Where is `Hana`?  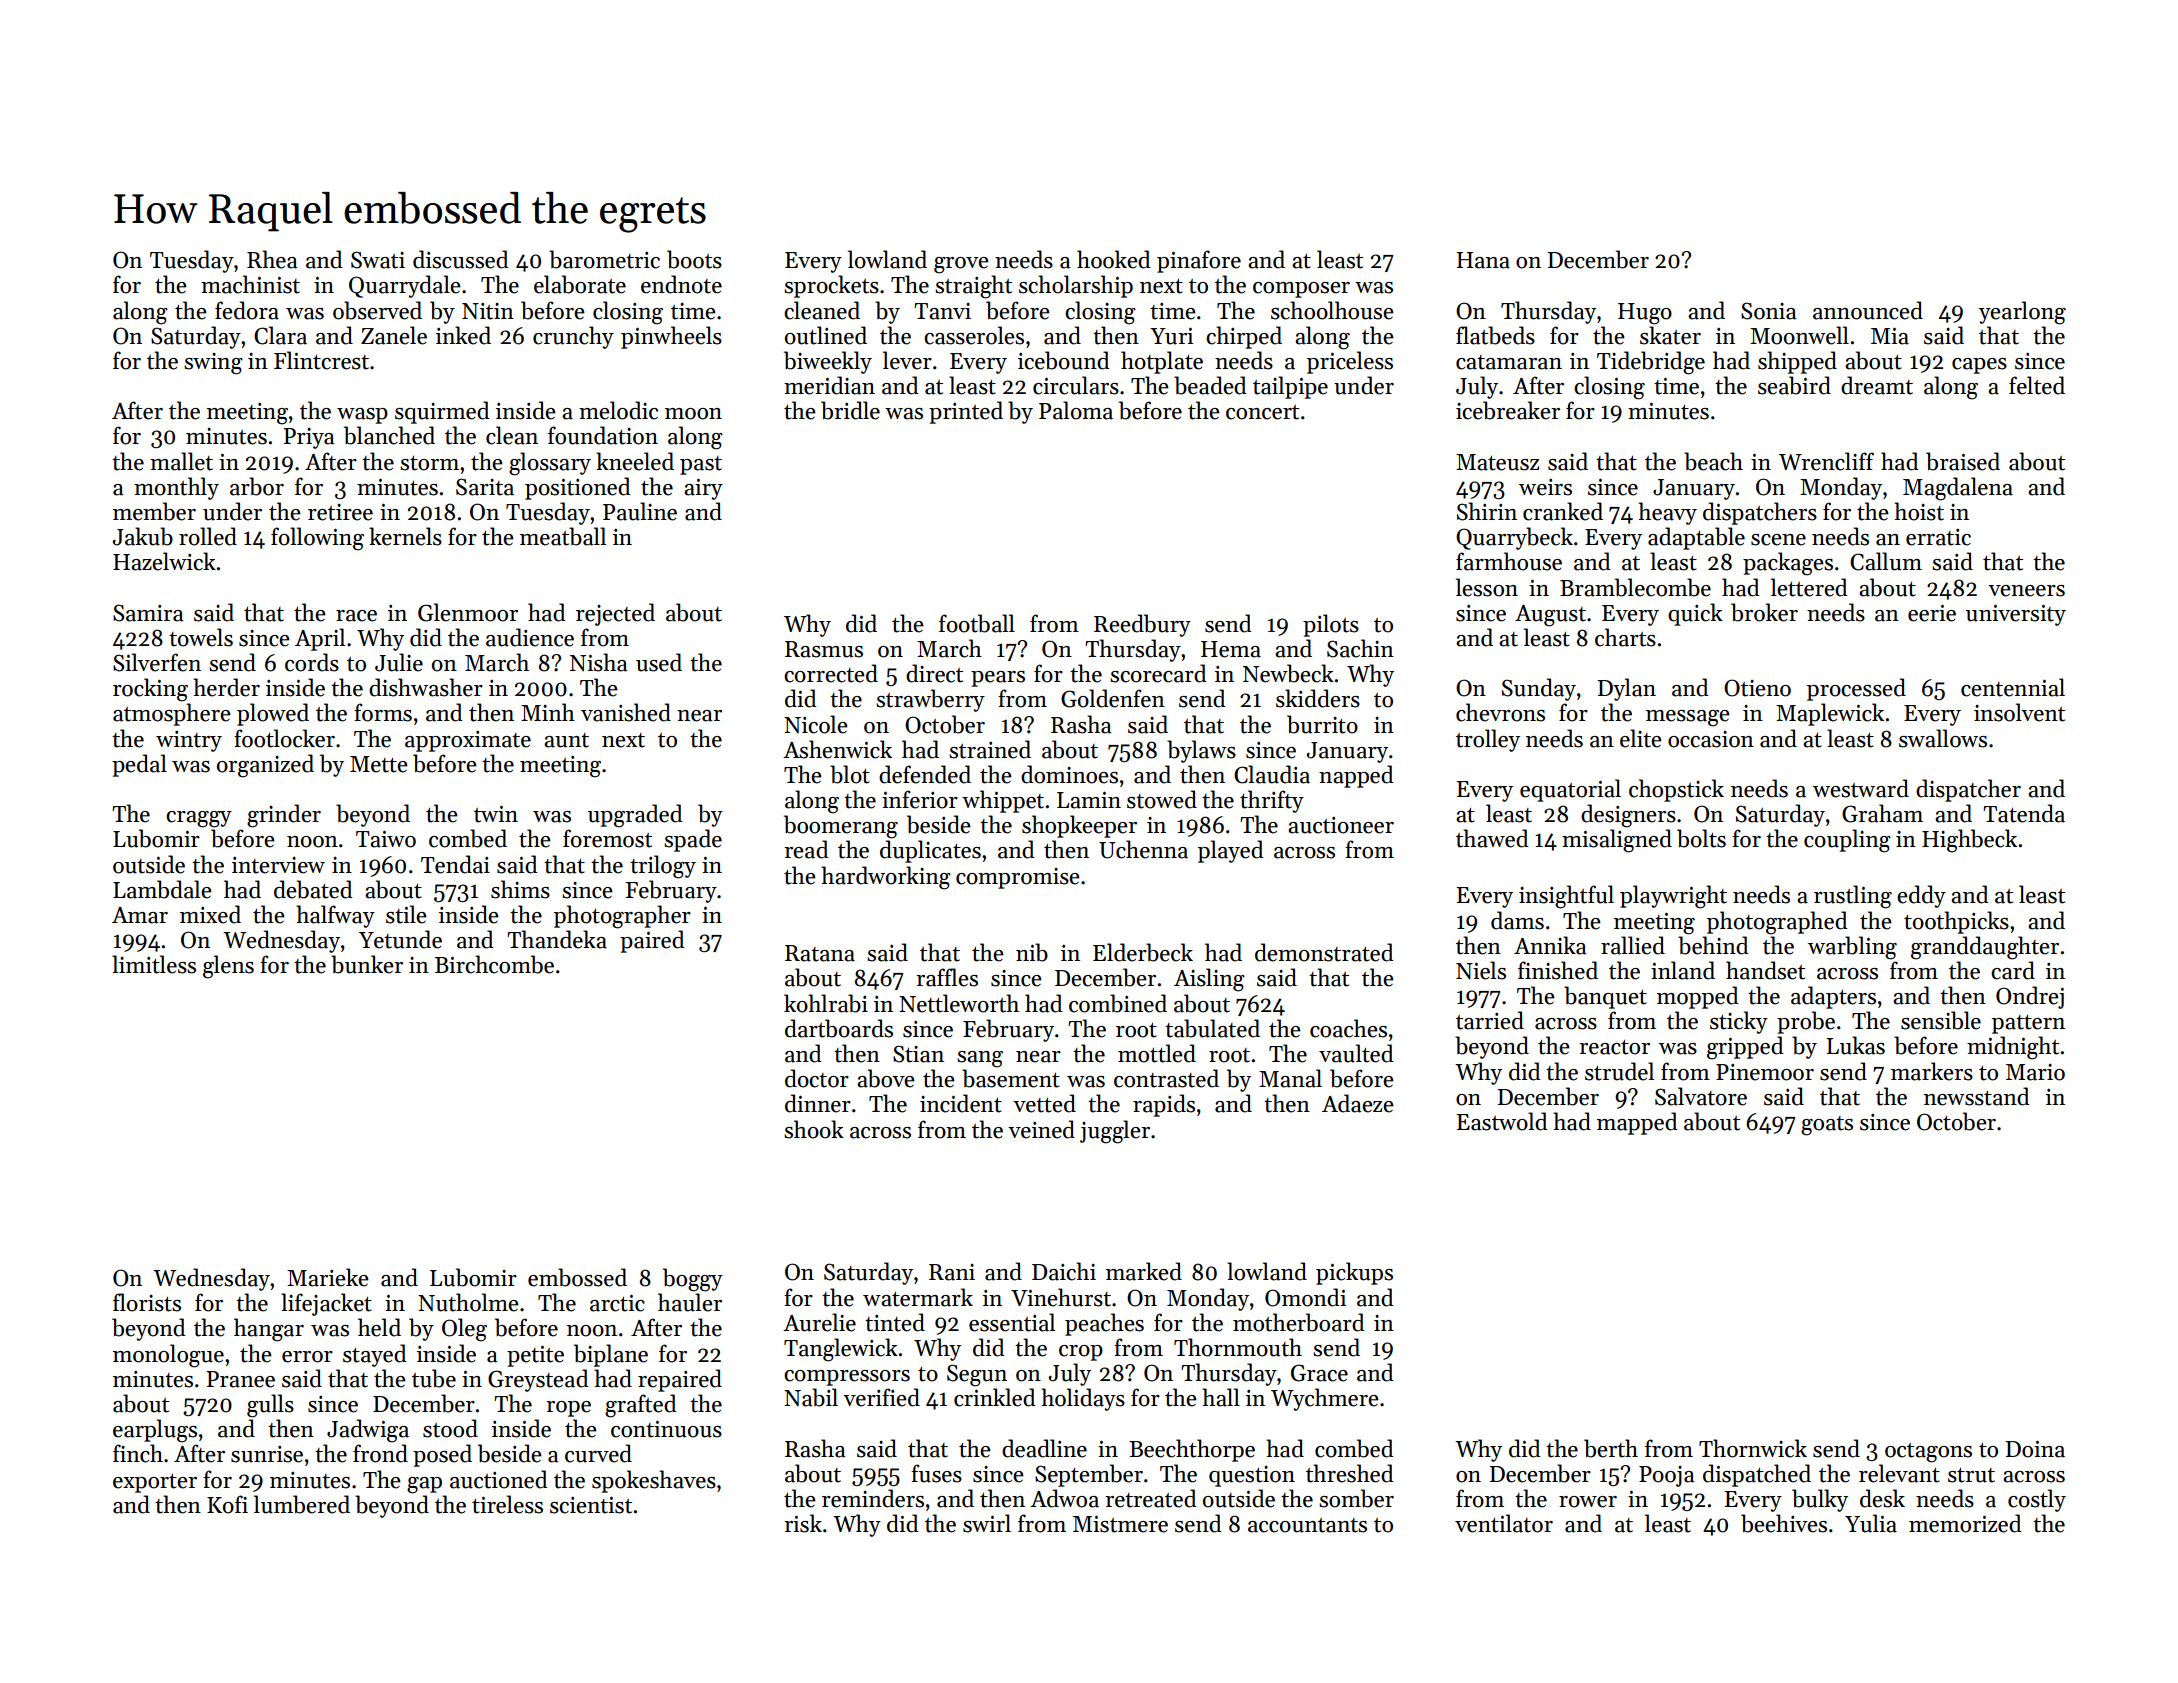
Hana is located at coordinates (1483, 260).
